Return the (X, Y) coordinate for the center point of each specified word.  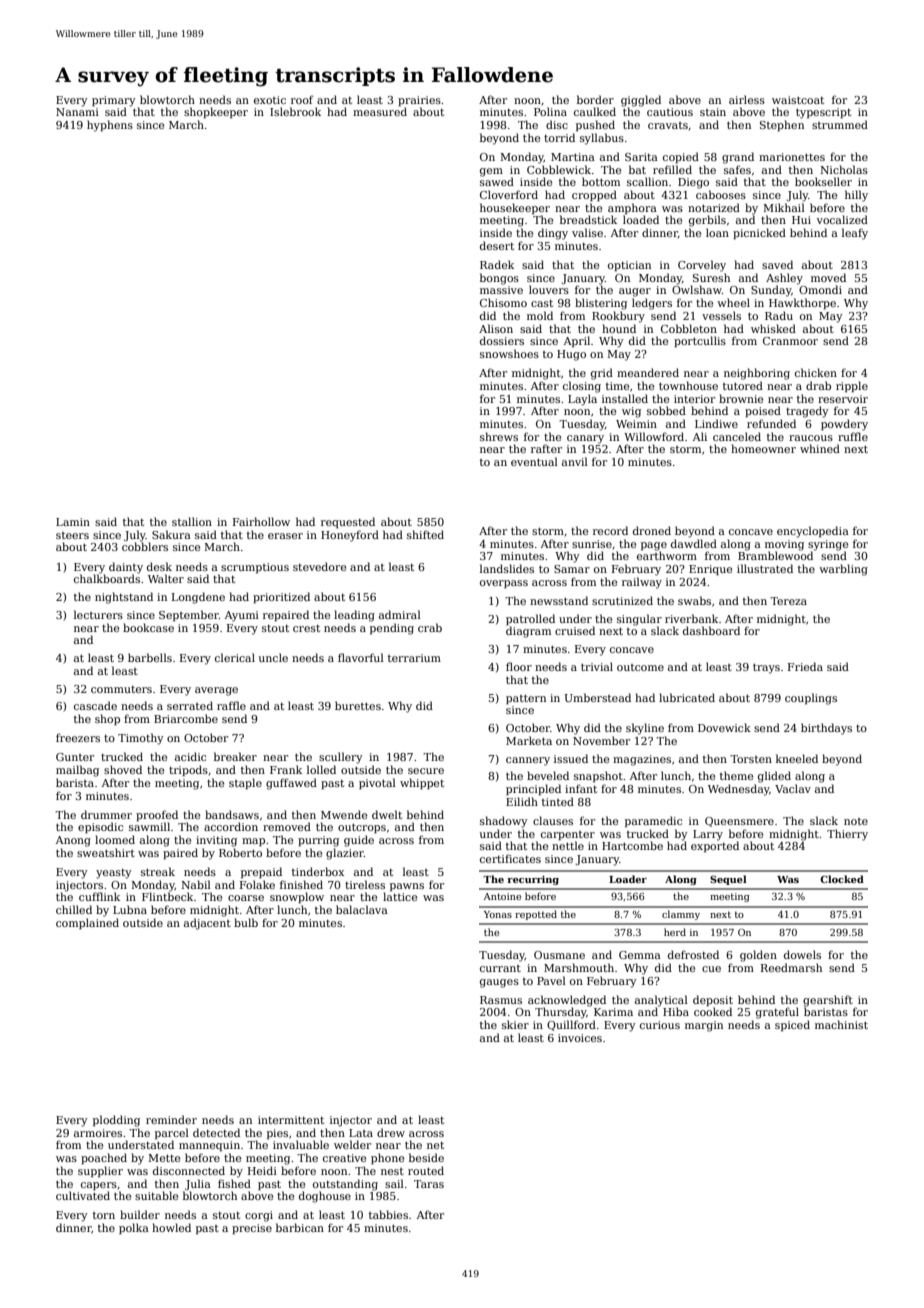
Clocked (842, 879)
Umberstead (597, 697)
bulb (246, 922)
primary (114, 101)
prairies (419, 101)
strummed (840, 124)
